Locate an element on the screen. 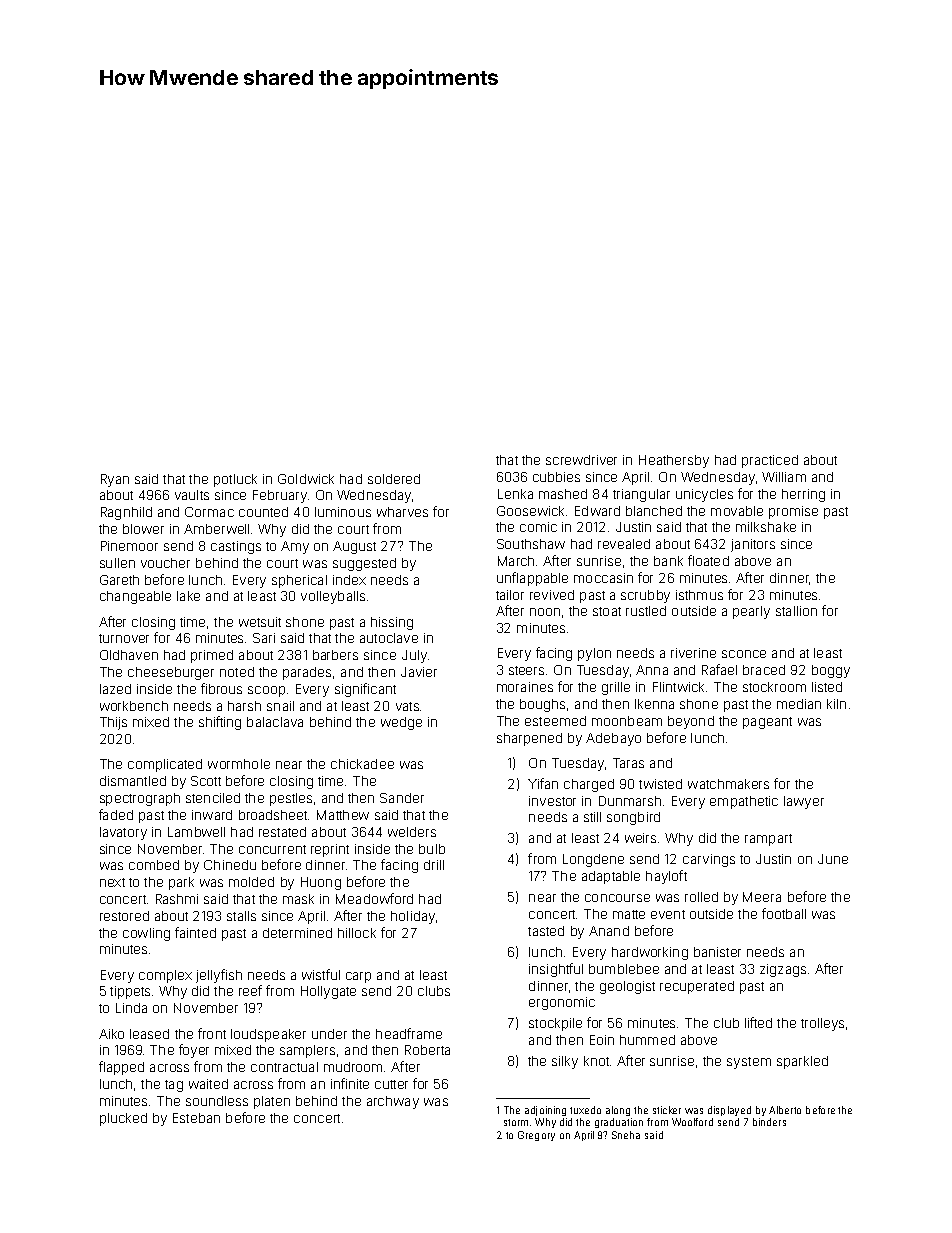 The image size is (952, 1233). Anna is located at coordinates (652, 670).
